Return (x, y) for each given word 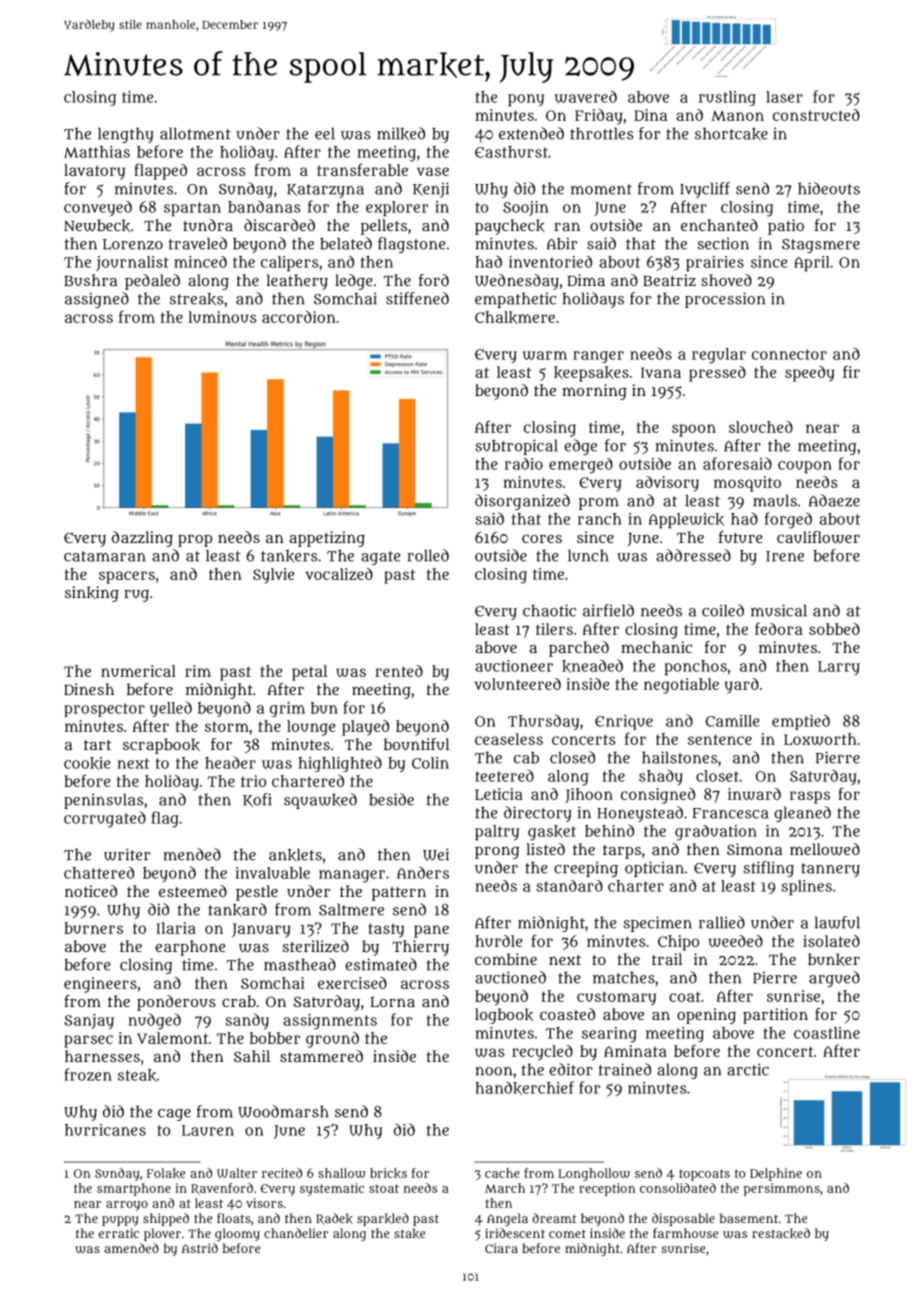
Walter (237, 1173)
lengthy (126, 135)
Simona (754, 849)
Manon (737, 115)
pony (526, 100)
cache (502, 1173)
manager (352, 876)
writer (127, 854)
